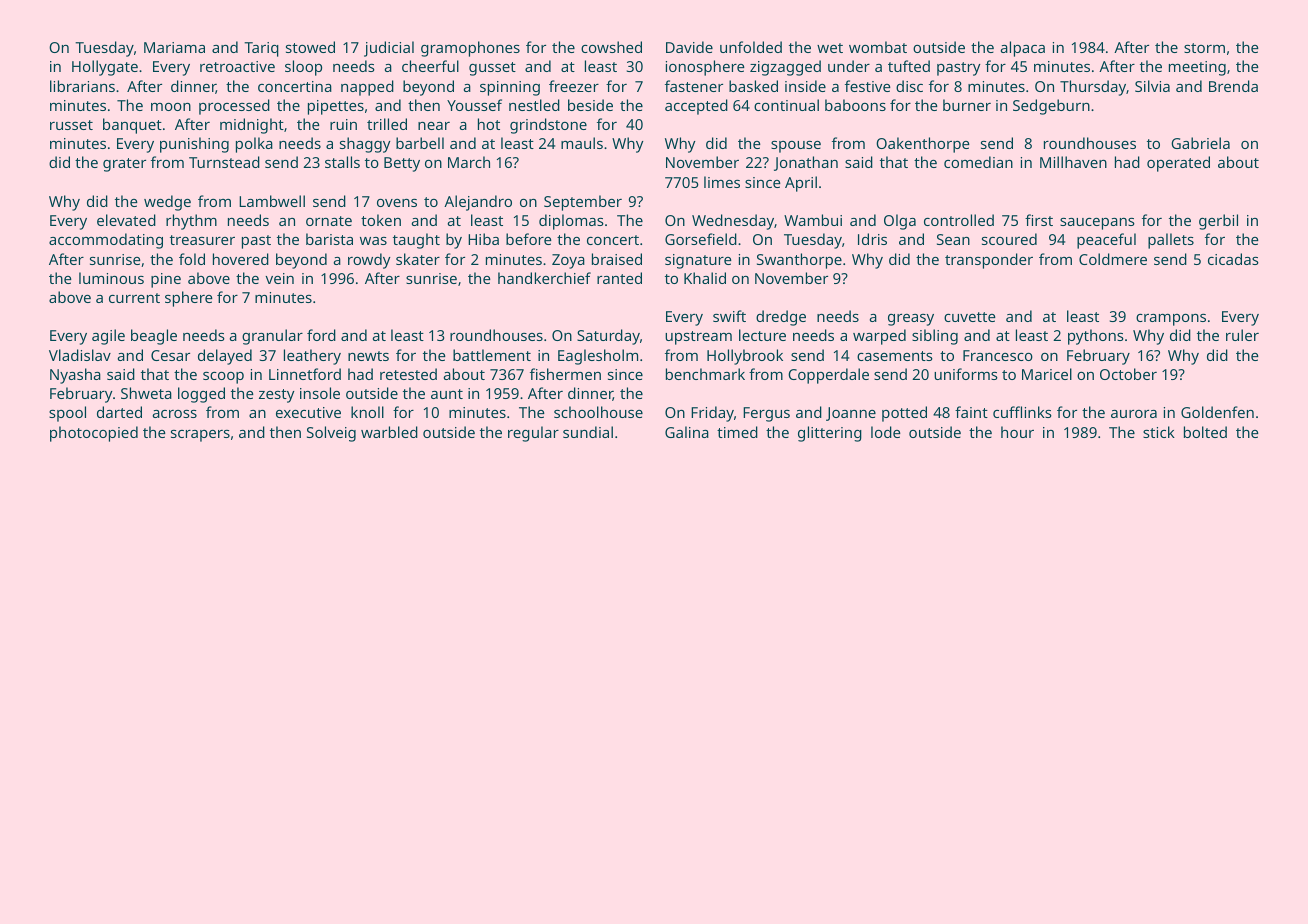  What do you see at coordinates (687, 432) in the screenshot?
I see `Galina` at bounding box center [687, 432].
